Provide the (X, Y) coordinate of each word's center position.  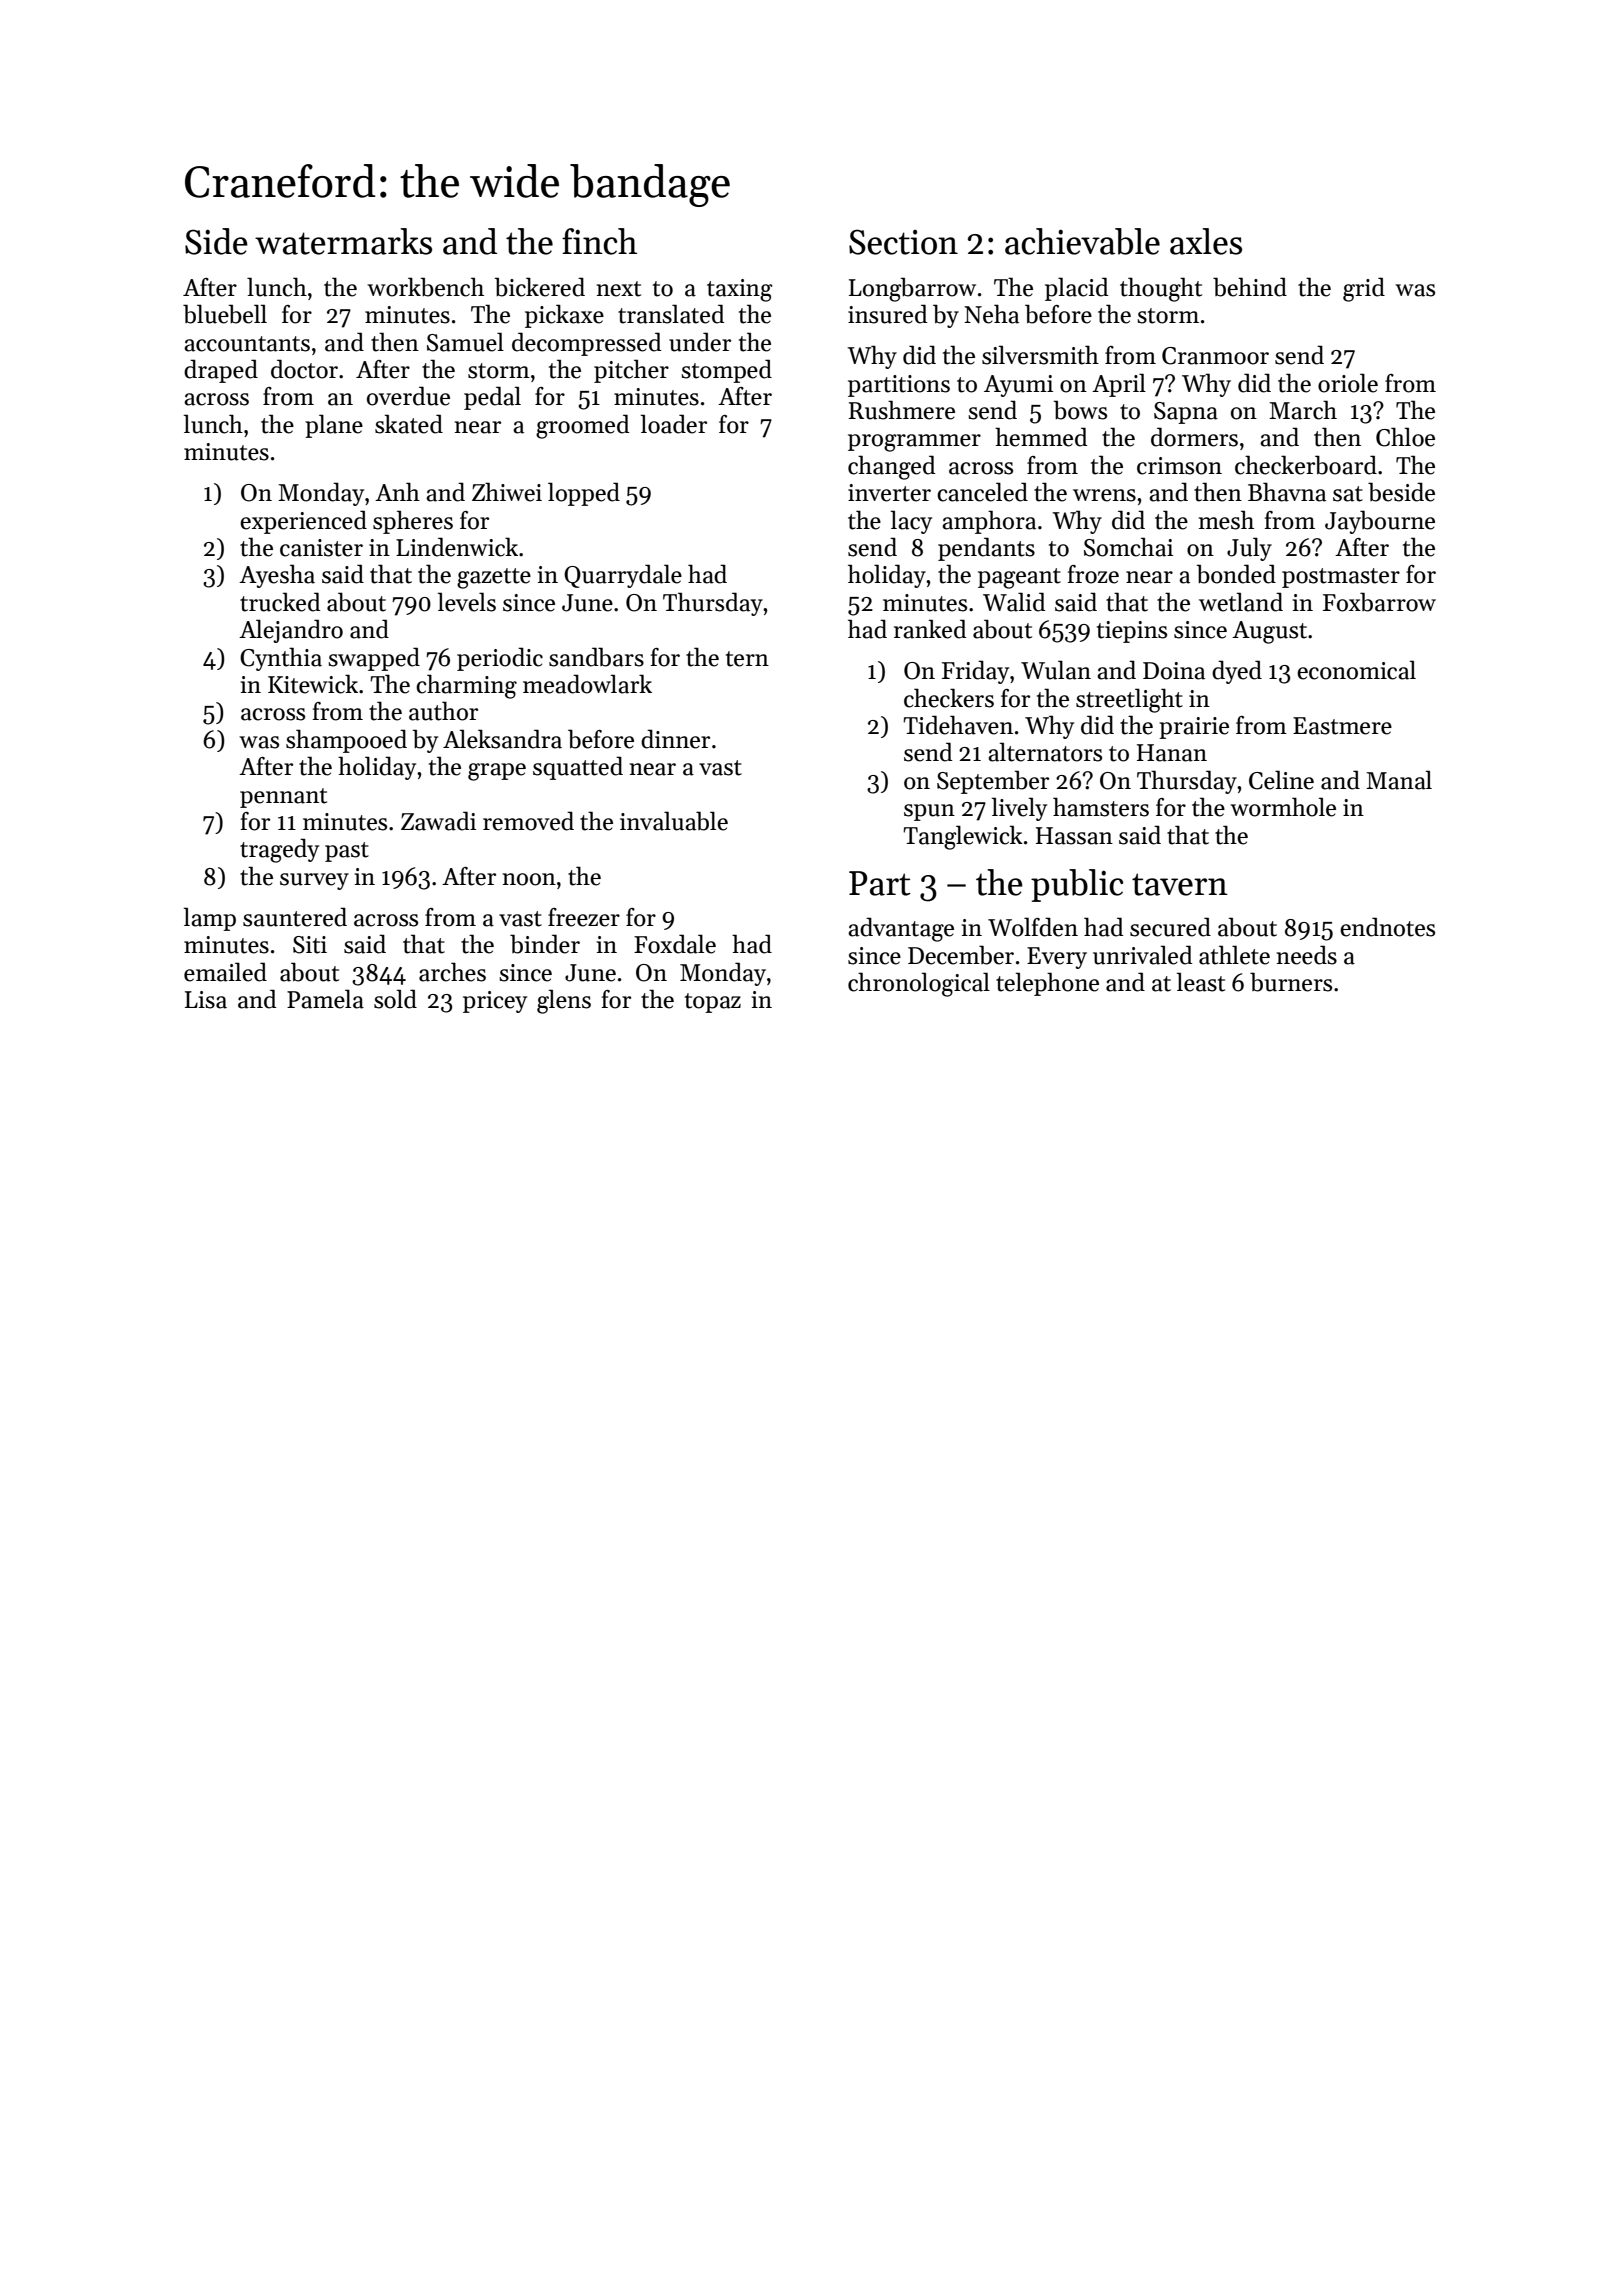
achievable (1082, 241)
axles (1206, 241)
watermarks (343, 241)
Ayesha (277, 576)
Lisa (206, 1000)
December (961, 955)
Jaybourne (1380, 522)
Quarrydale (623, 576)
